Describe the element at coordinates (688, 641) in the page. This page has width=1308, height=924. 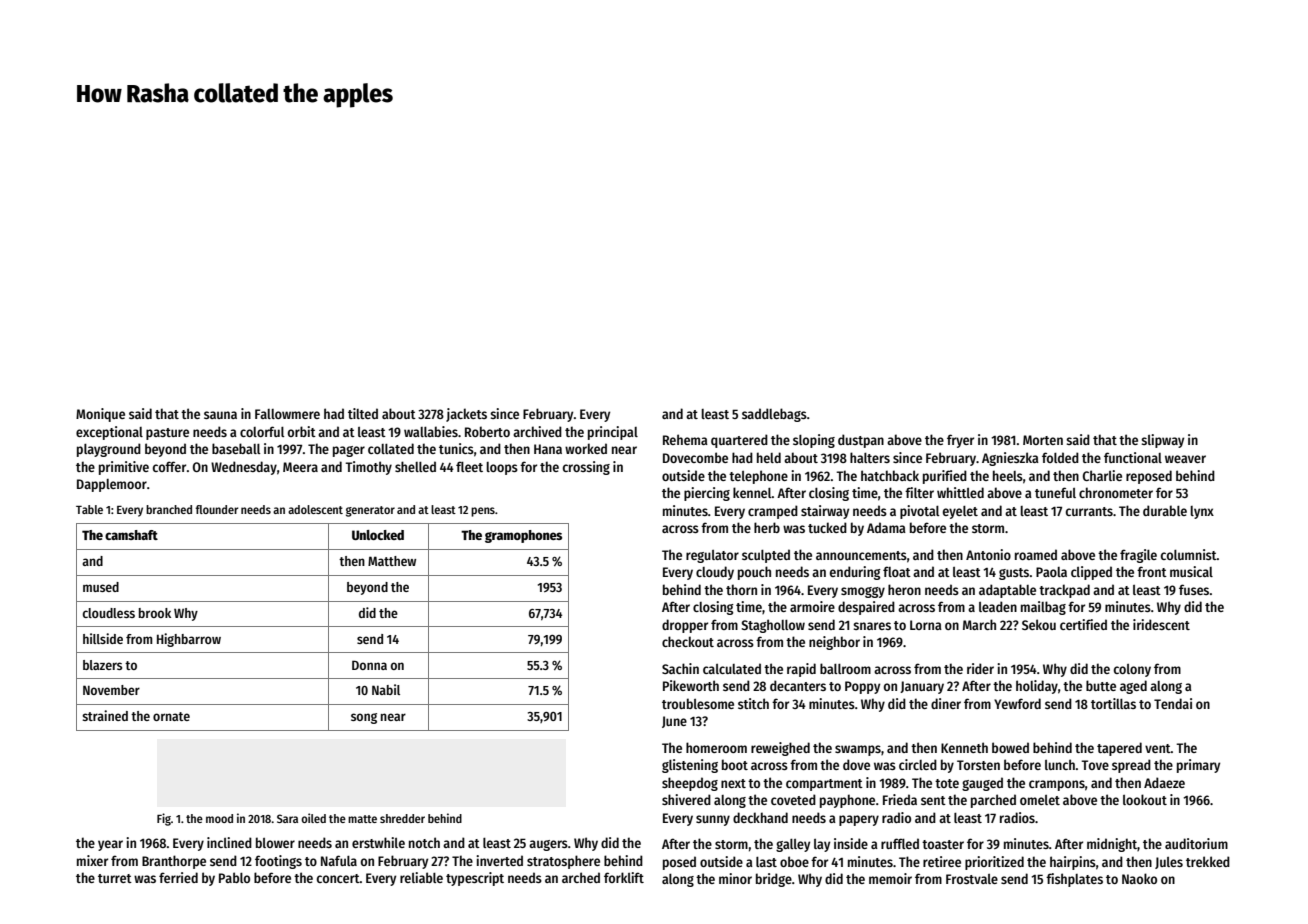
I see `checkout` at that location.
